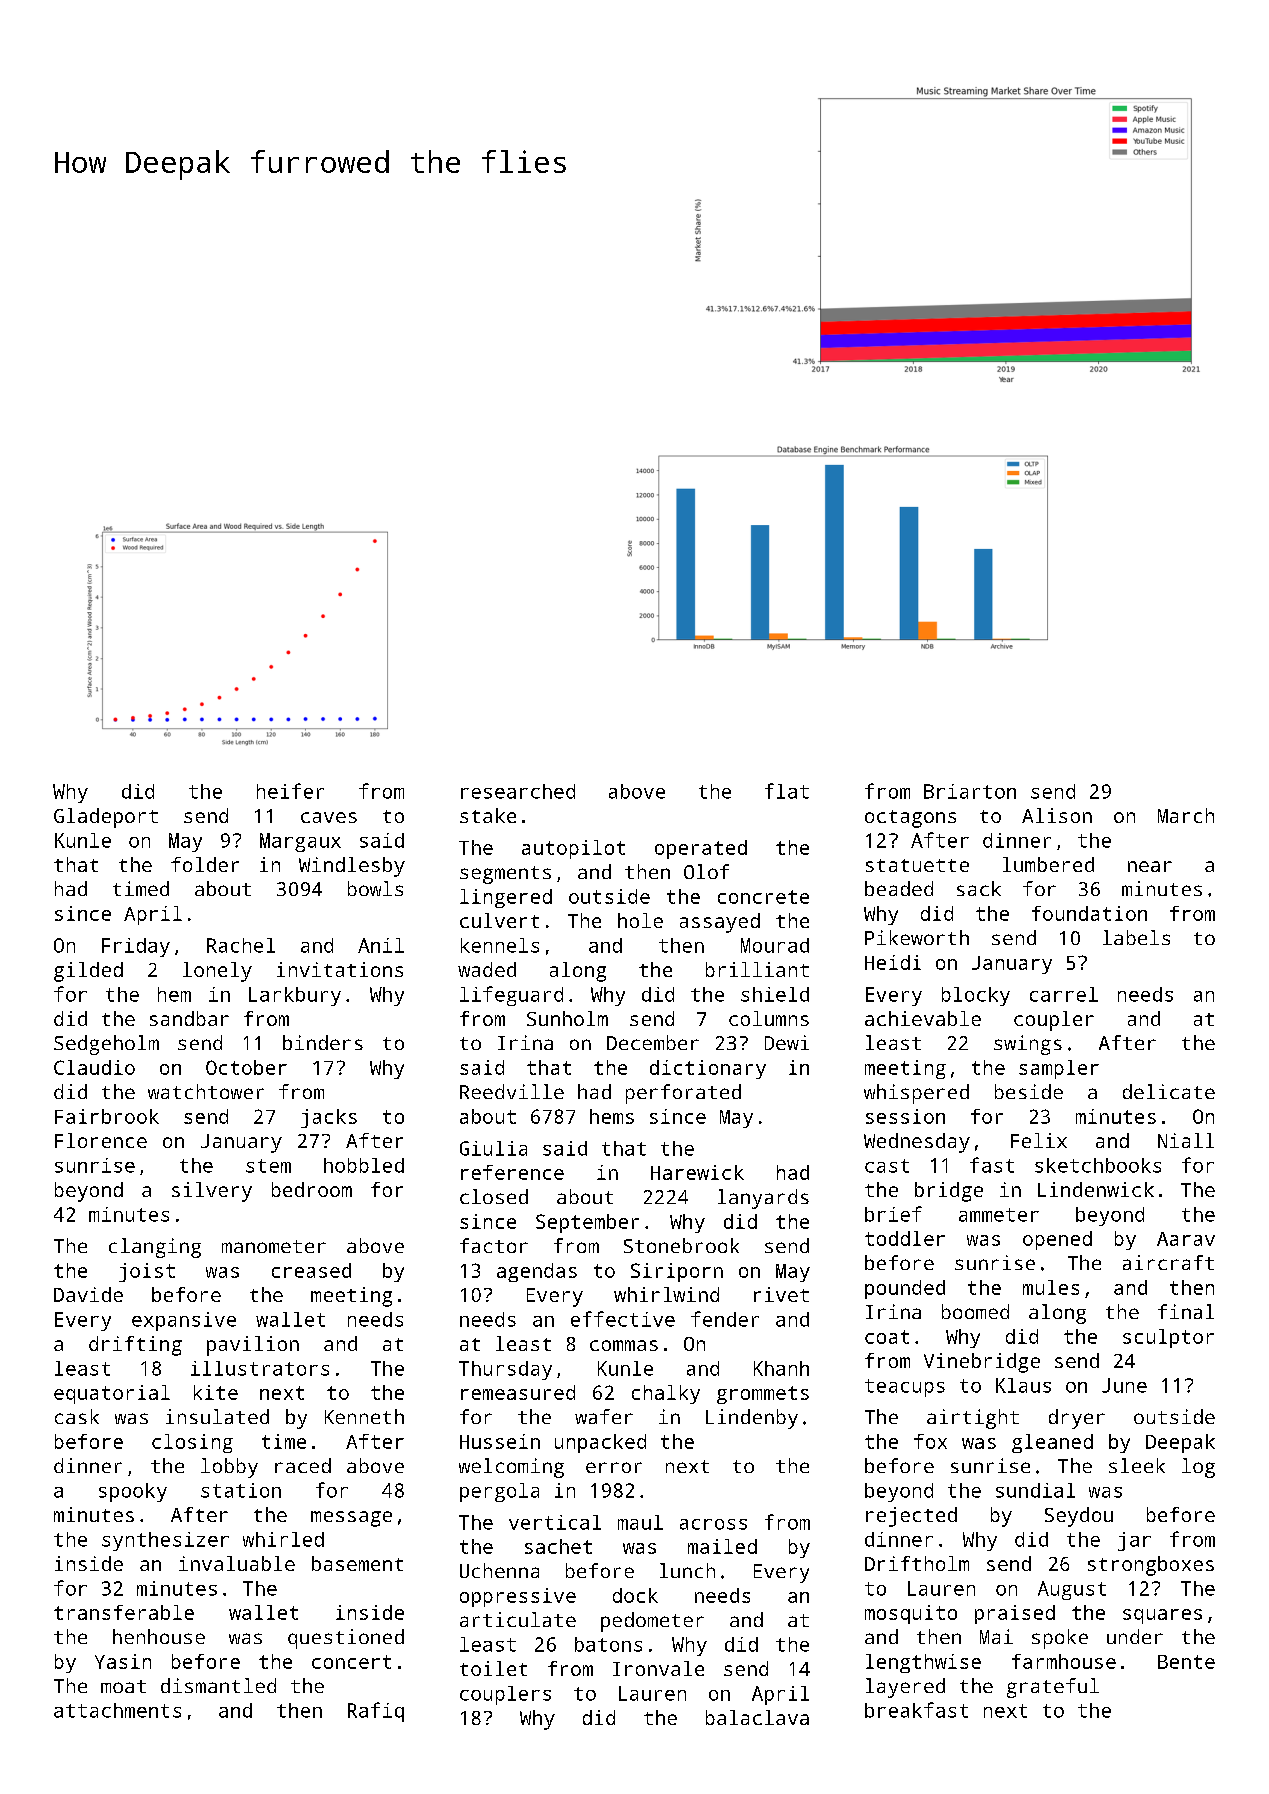 This page has height=1794, width=1269. I want to click on hems, so click(612, 1116).
